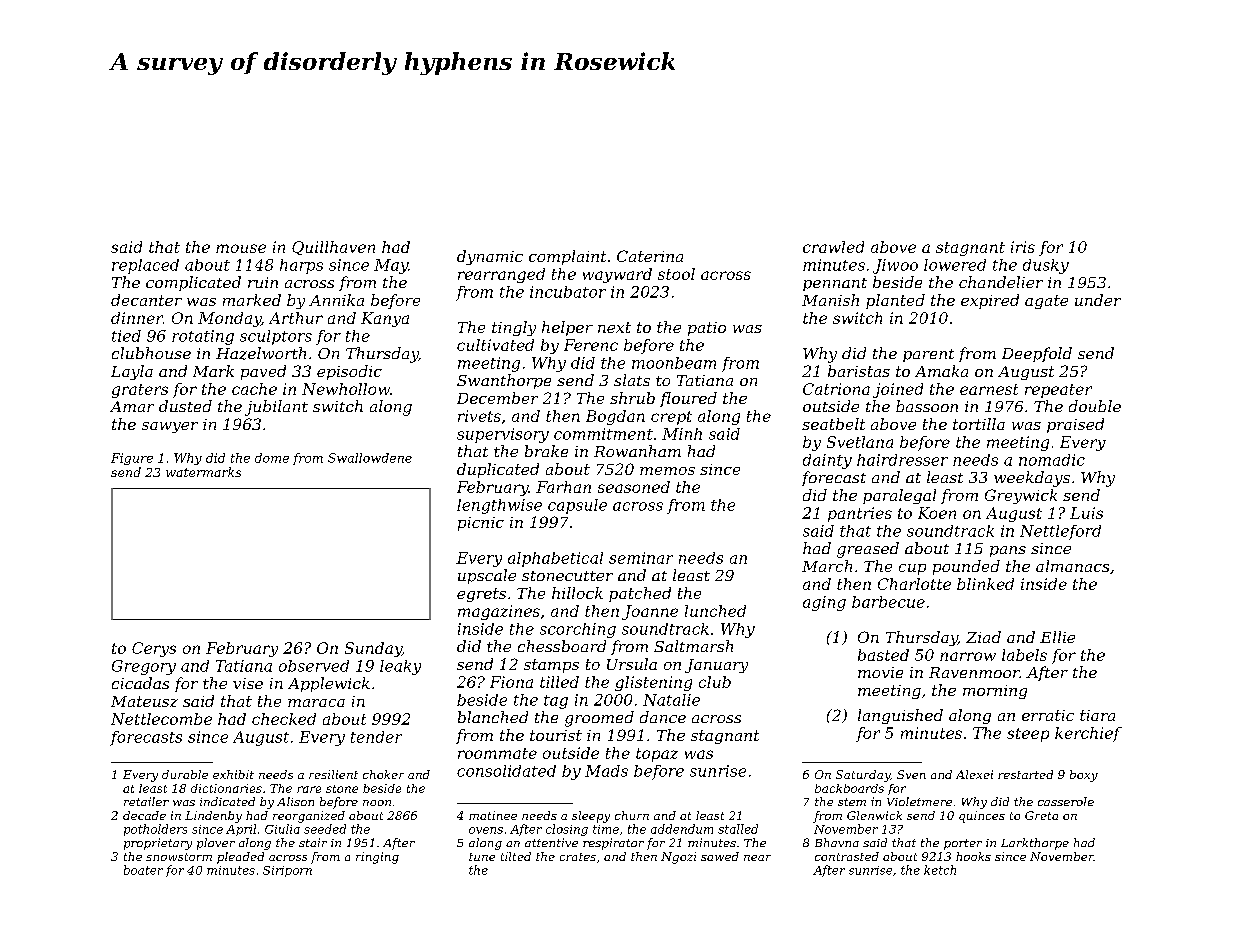  I want to click on Quillhaven, so click(333, 248).
